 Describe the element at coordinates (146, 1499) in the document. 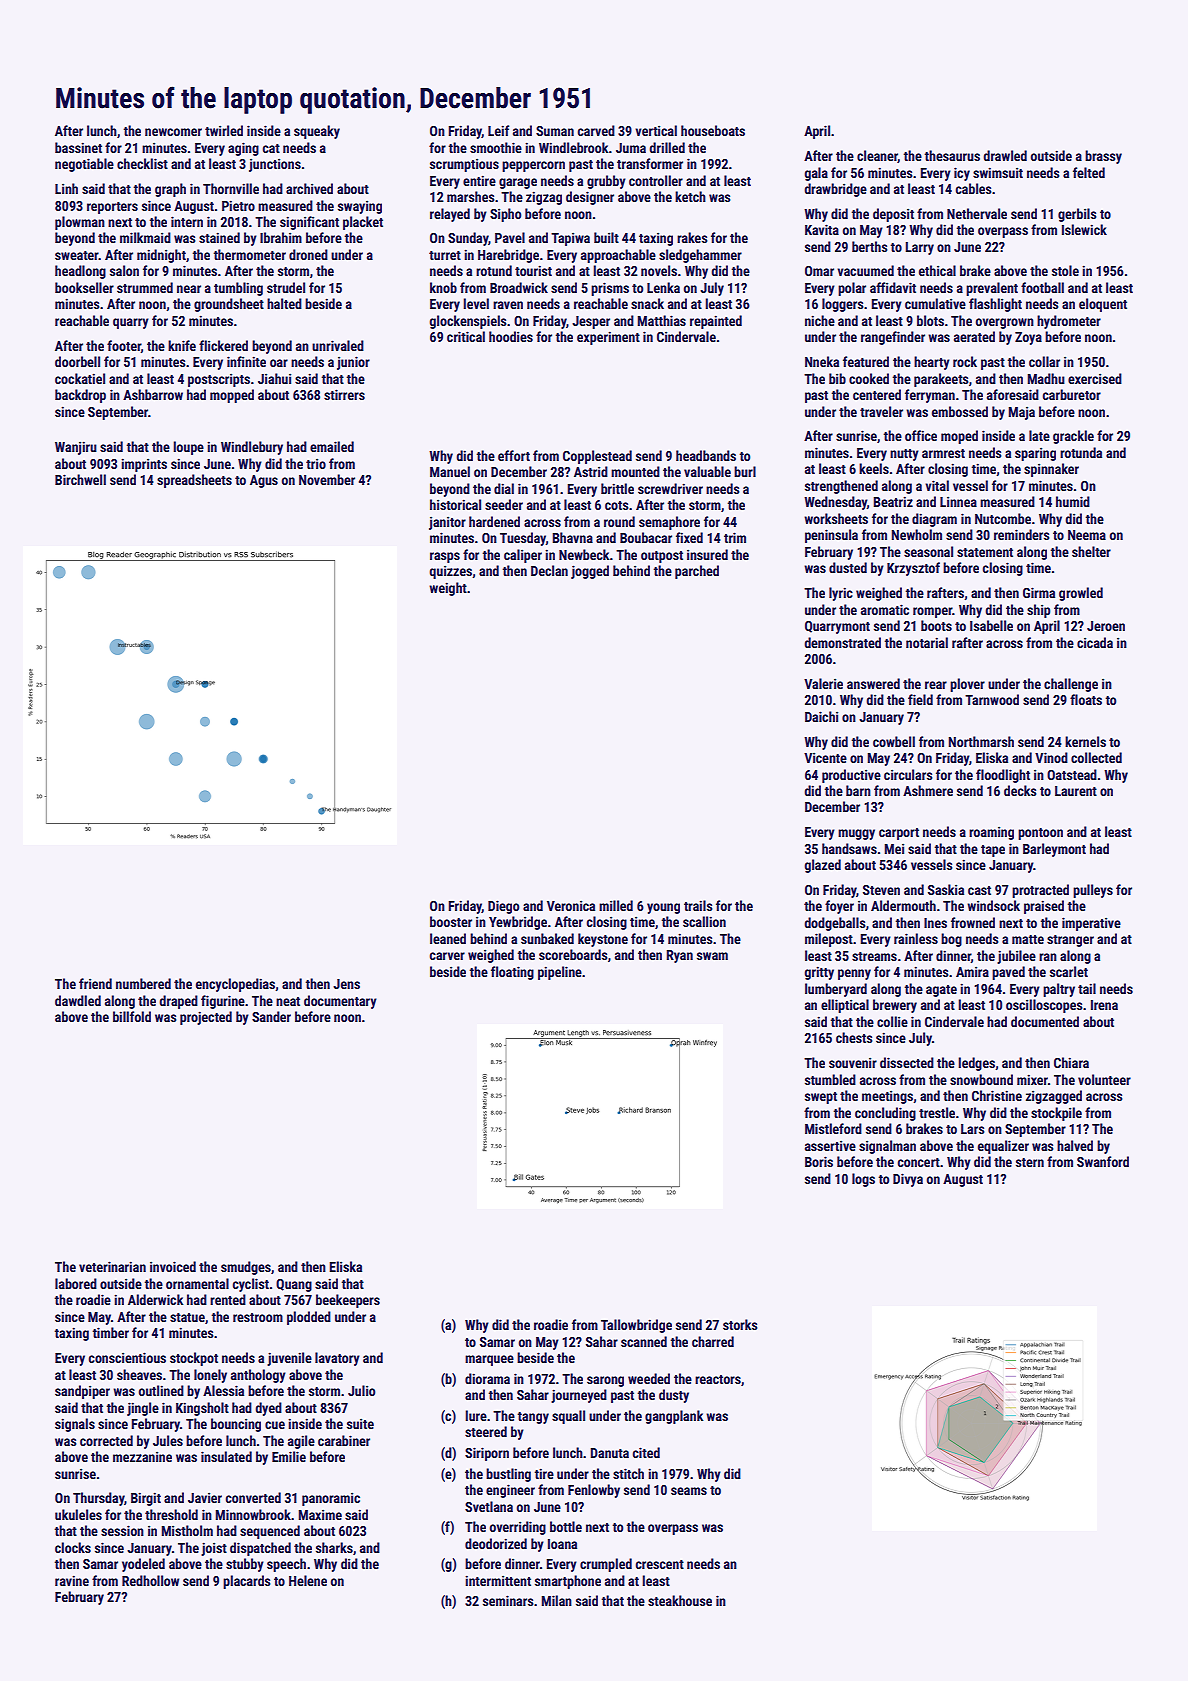

I see `Birgit` at that location.
